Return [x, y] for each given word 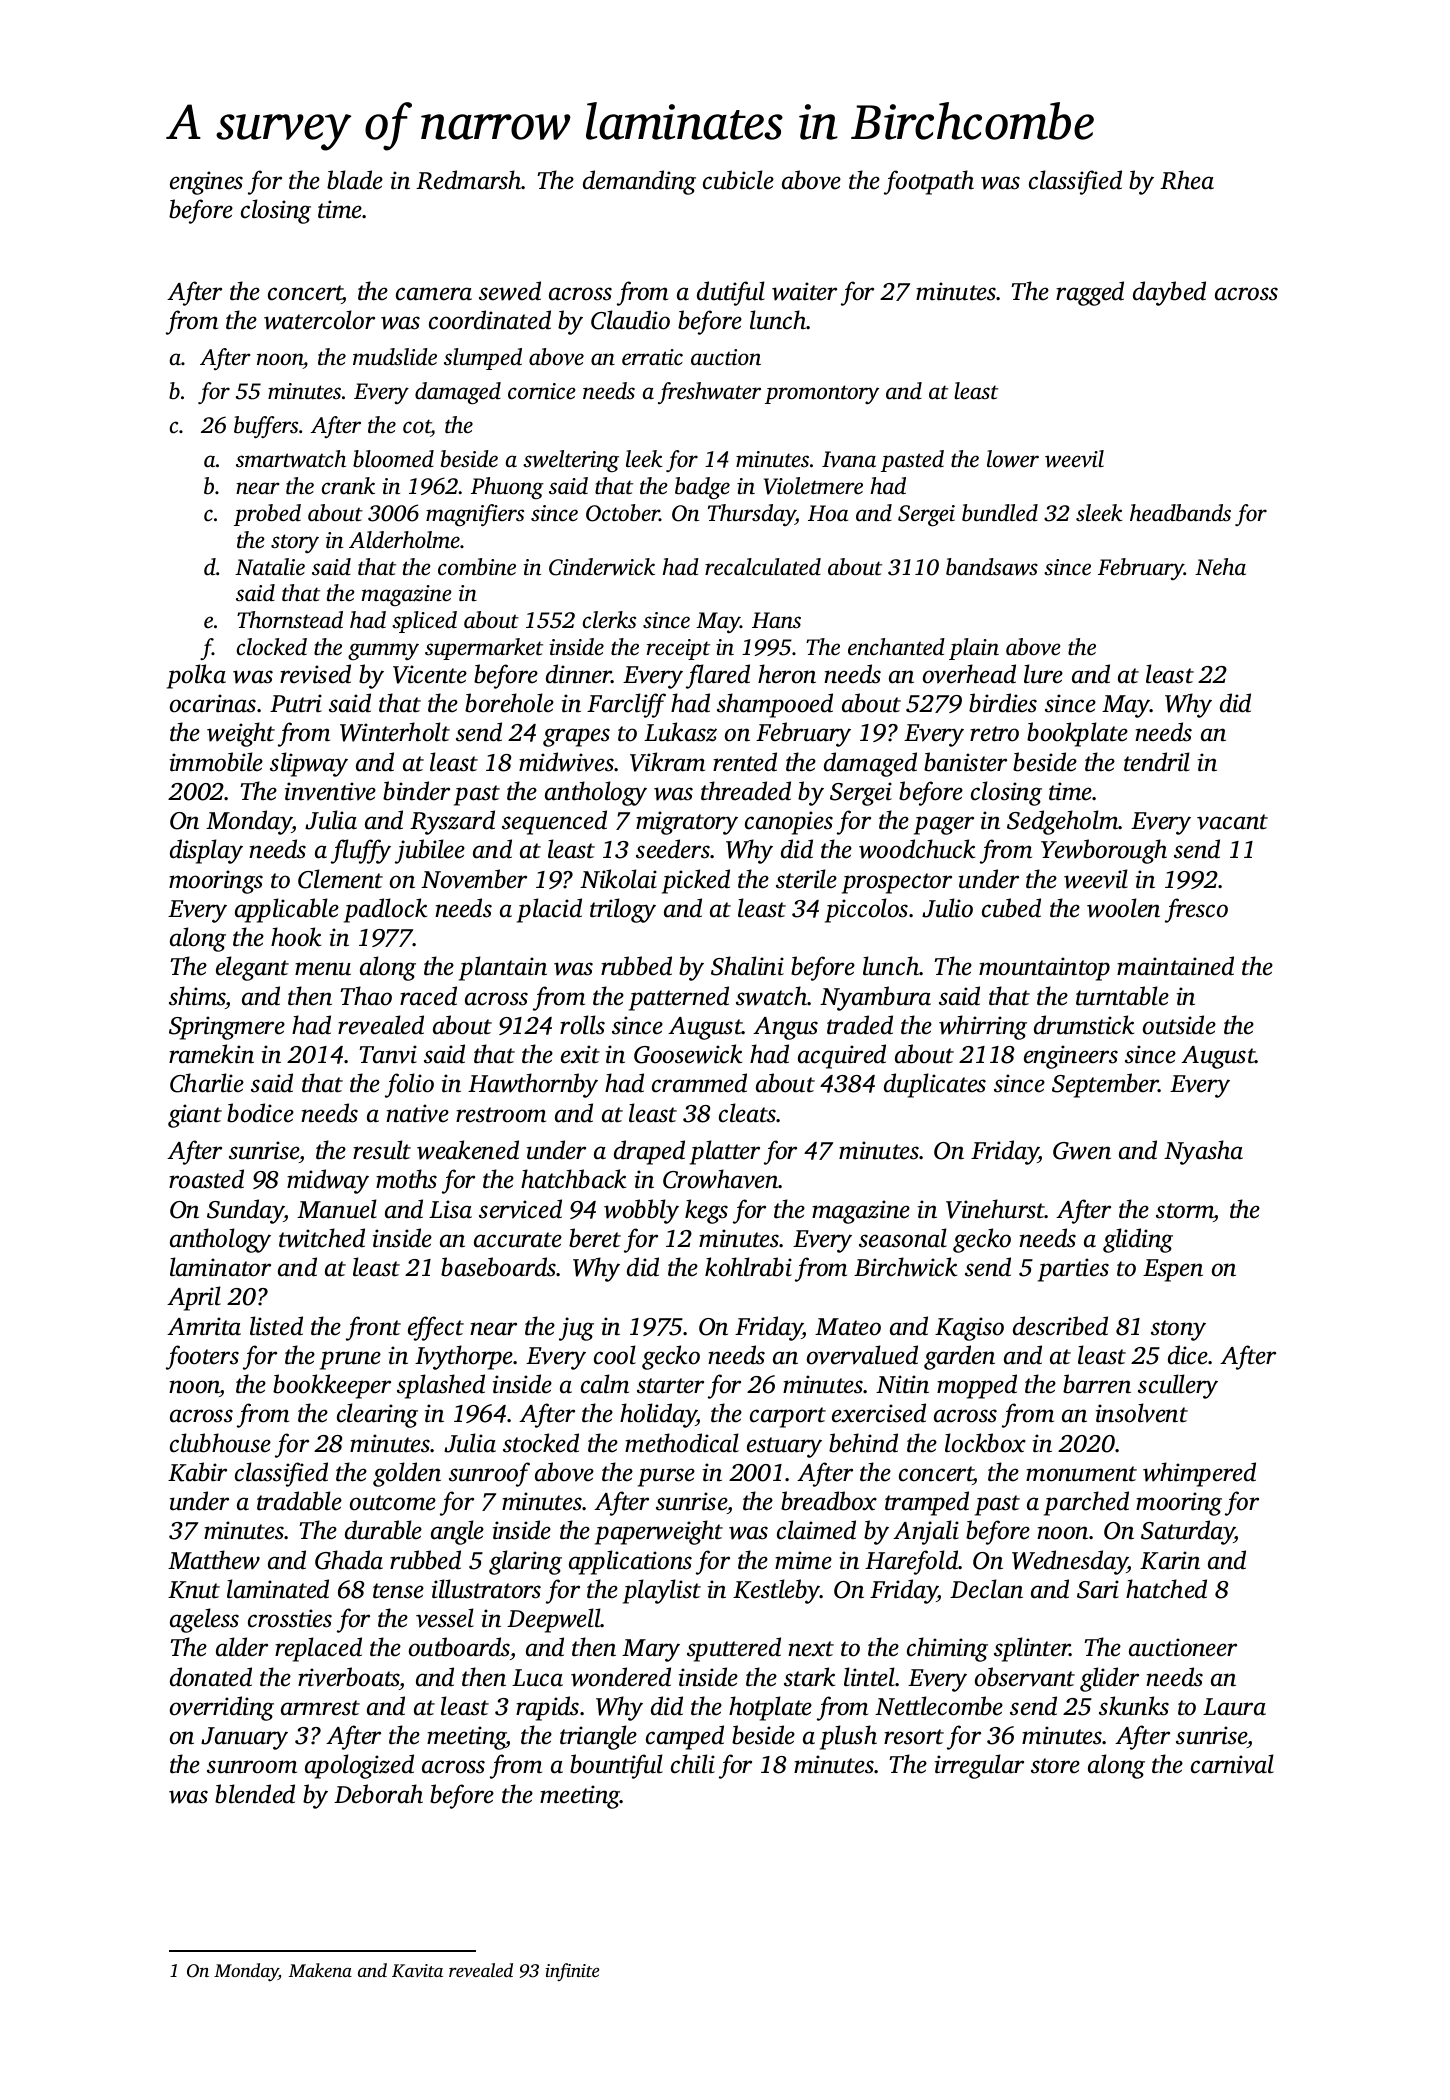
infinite [572, 1972]
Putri [296, 703]
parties [1073, 1270]
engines [206, 183]
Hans [776, 620]
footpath [929, 182]
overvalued [862, 1355]
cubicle [738, 180]
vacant [1232, 822]
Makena [320, 1970]
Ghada [349, 1560]
